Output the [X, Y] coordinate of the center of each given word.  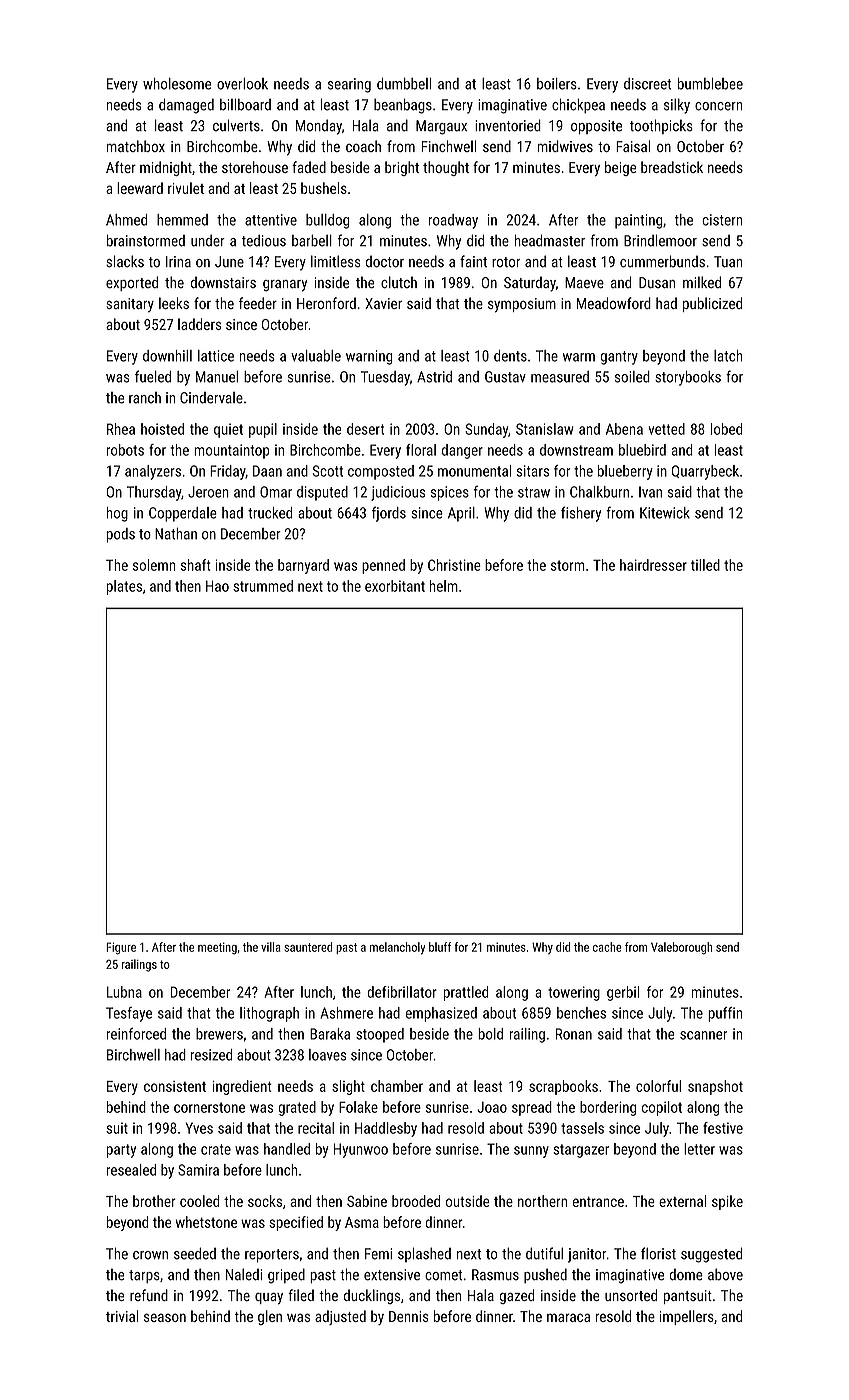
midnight [166, 168]
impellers [687, 1317]
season [165, 1317]
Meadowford [614, 303]
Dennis [409, 1316]
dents [510, 356]
